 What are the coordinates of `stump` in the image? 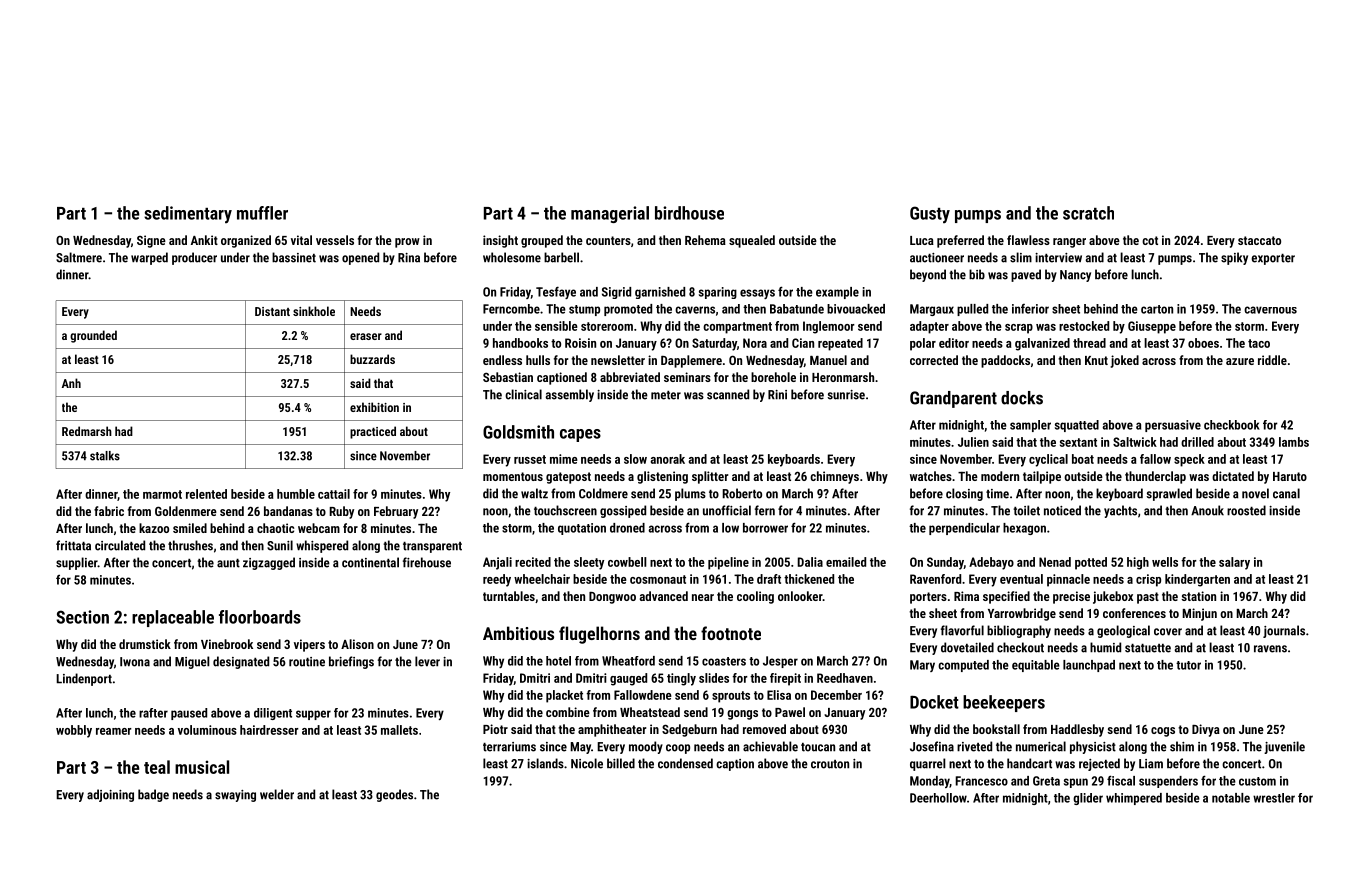 It's located at (584, 310).
